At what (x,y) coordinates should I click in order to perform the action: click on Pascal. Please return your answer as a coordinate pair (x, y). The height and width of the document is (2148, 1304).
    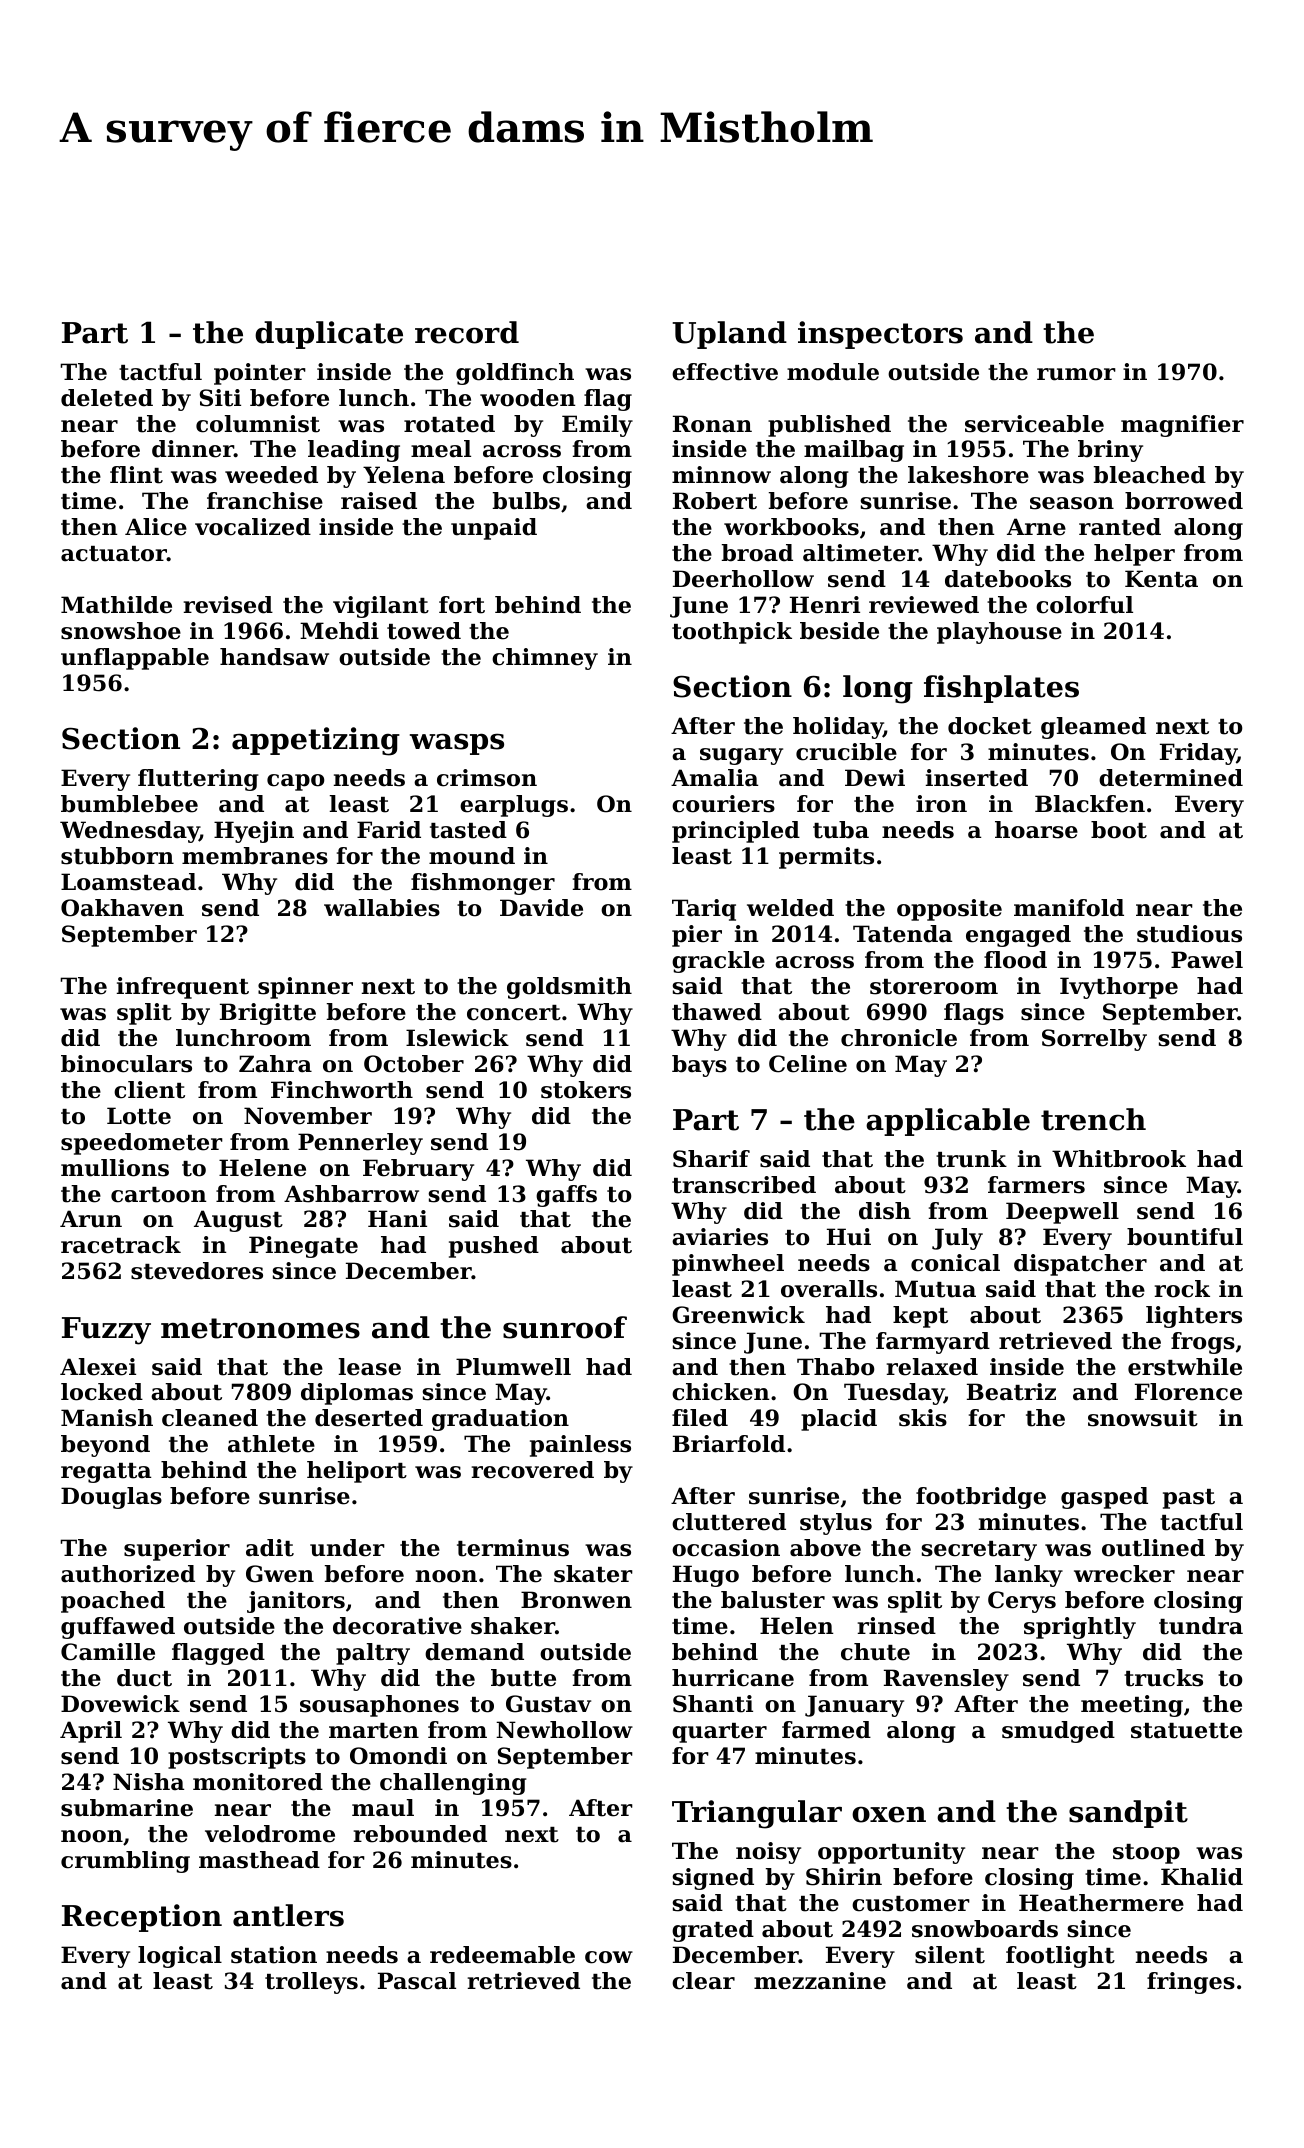
    Looking at the image, I should click on (417, 1981).
